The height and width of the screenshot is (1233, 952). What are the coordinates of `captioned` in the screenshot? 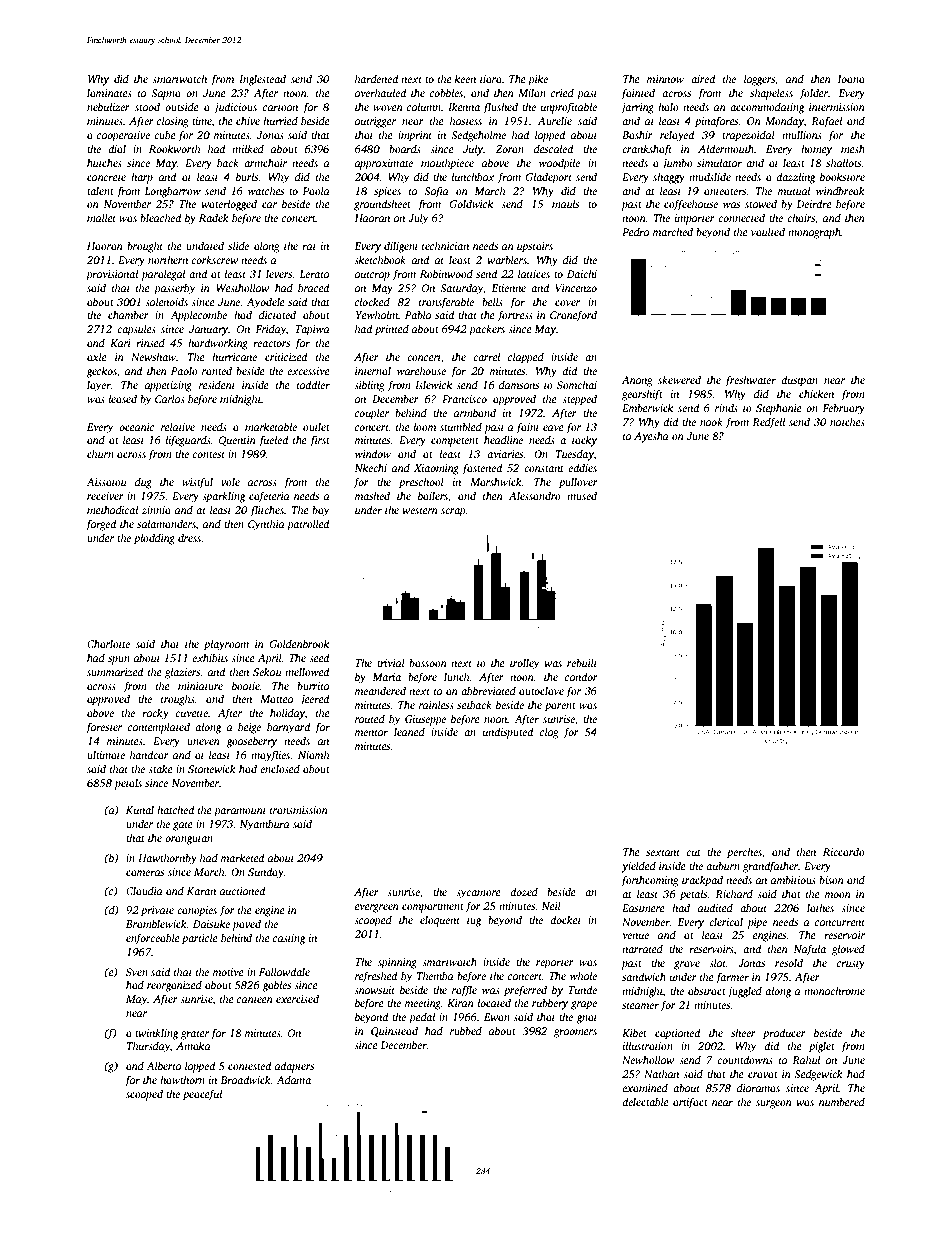 It's located at (678, 1034).
